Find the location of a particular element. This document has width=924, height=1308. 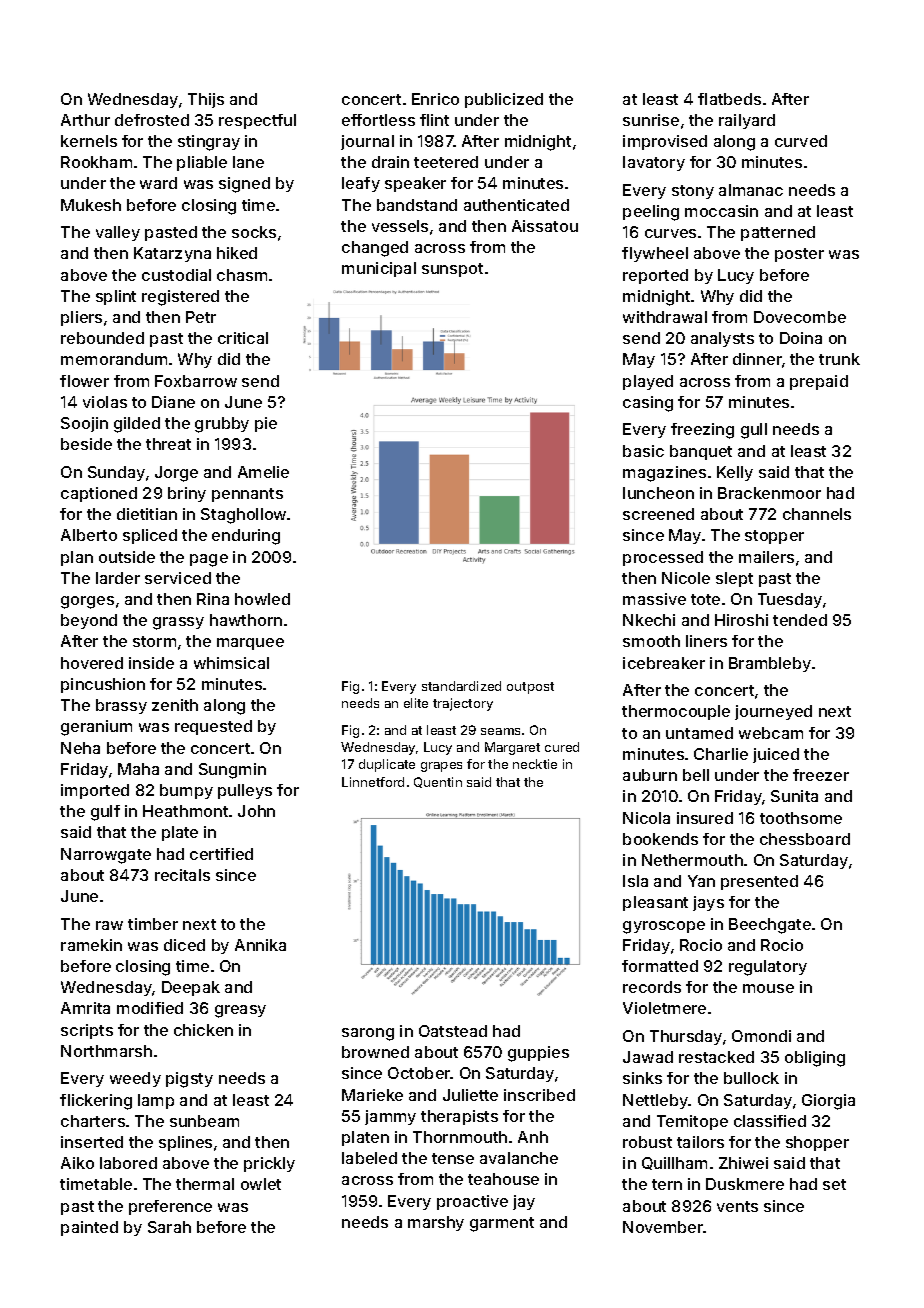

screened is located at coordinates (658, 514).
